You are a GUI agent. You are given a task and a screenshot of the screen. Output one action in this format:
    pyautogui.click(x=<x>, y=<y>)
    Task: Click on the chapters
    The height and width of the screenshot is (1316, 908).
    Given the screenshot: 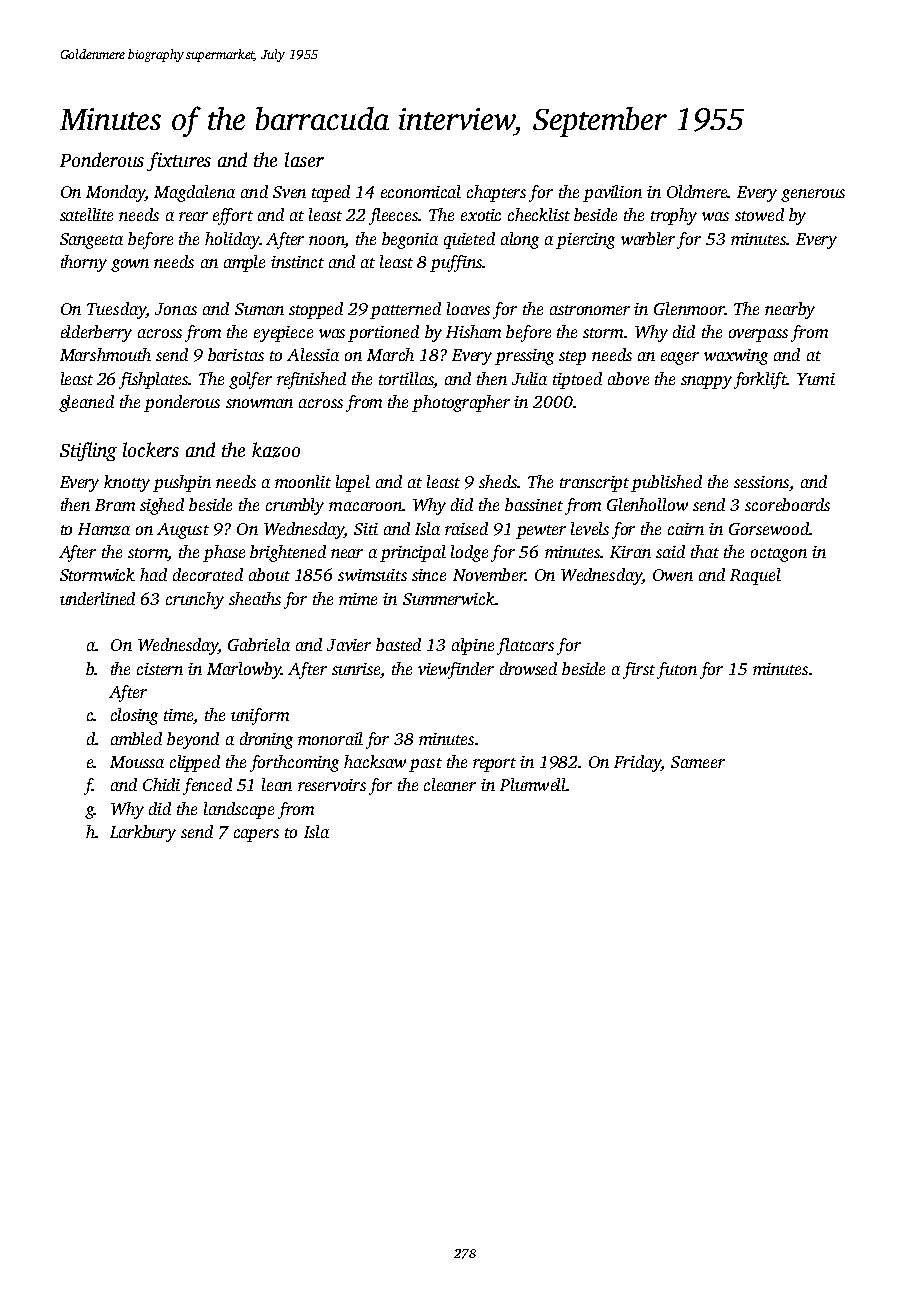 What is the action you would take?
    pyautogui.click(x=496, y=193)
